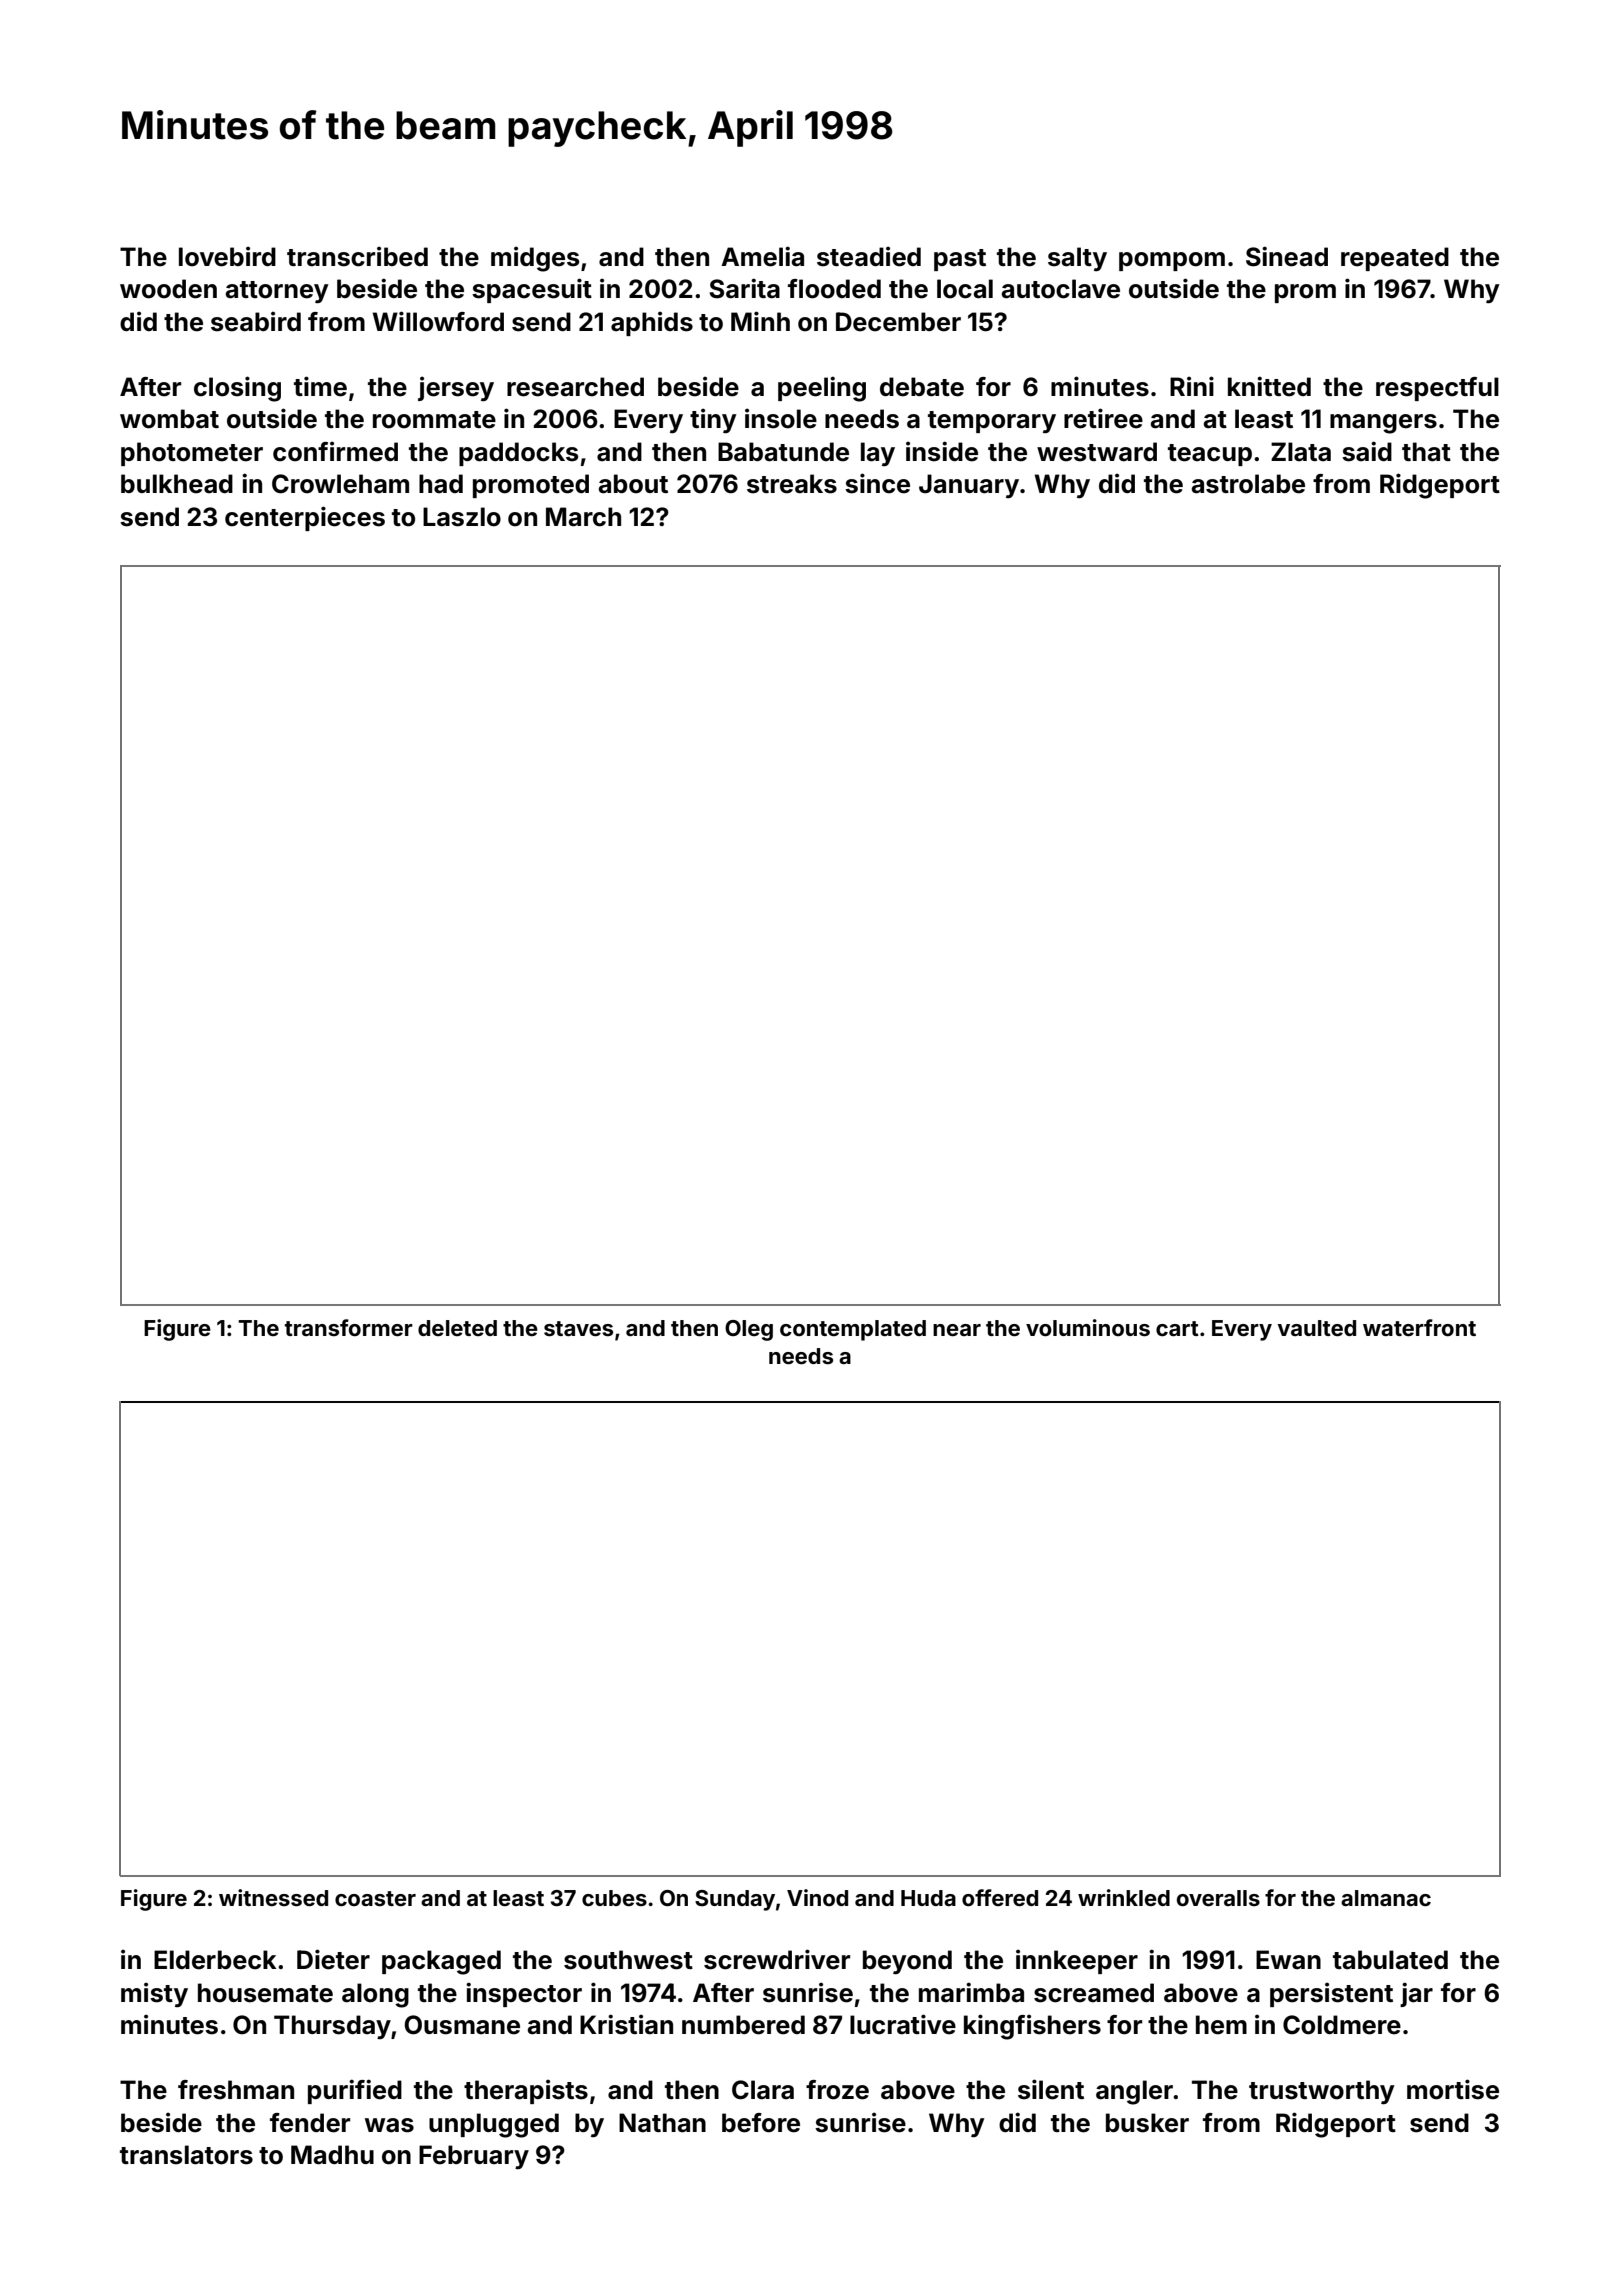 This screenshot has height=2292, width=1620. Describe the element at coordinates (1316, 1328) in the screenshot. I see `vaulted` at that location.
